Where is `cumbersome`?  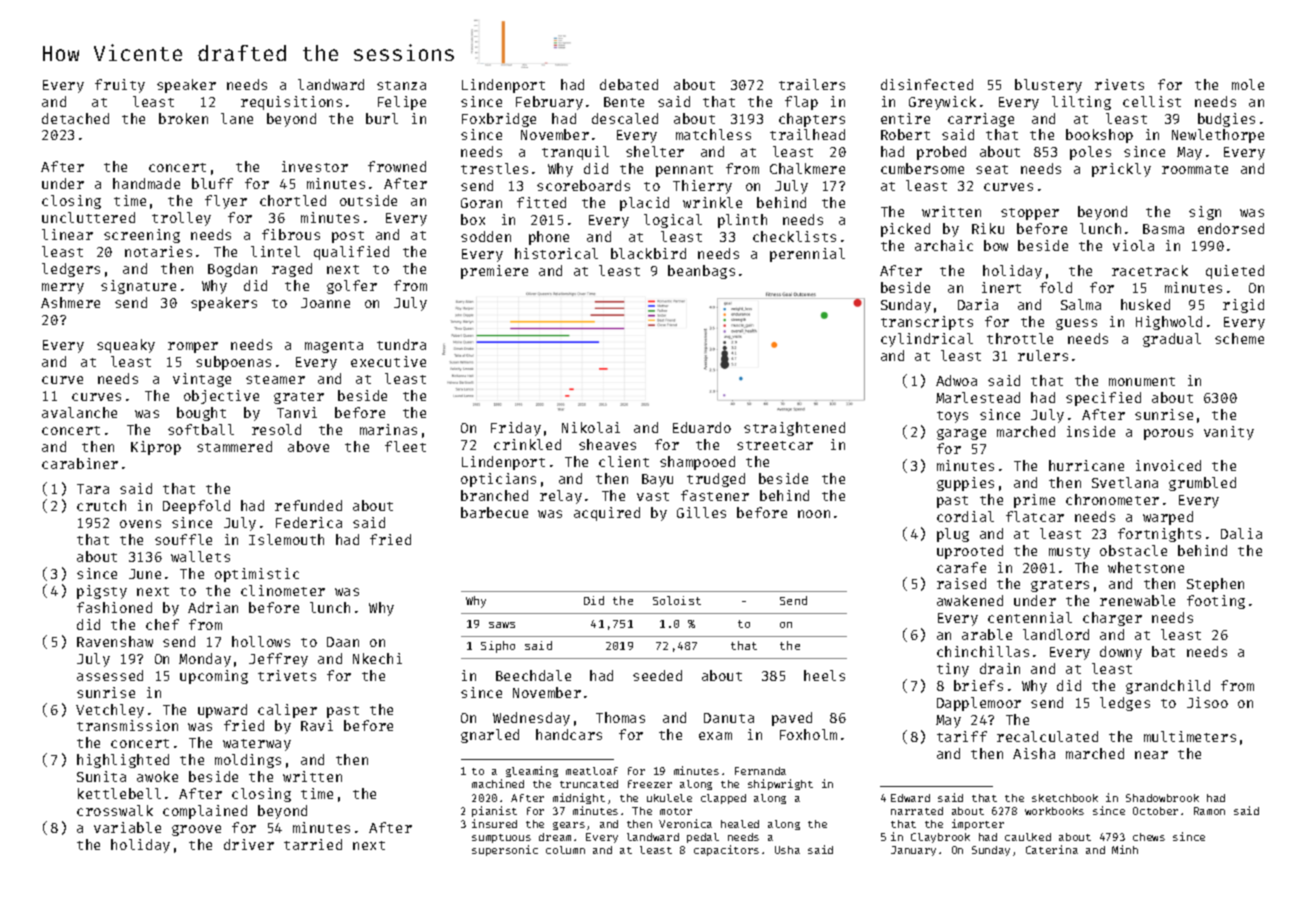
cumbersome is located at coordinates (922, 168).
